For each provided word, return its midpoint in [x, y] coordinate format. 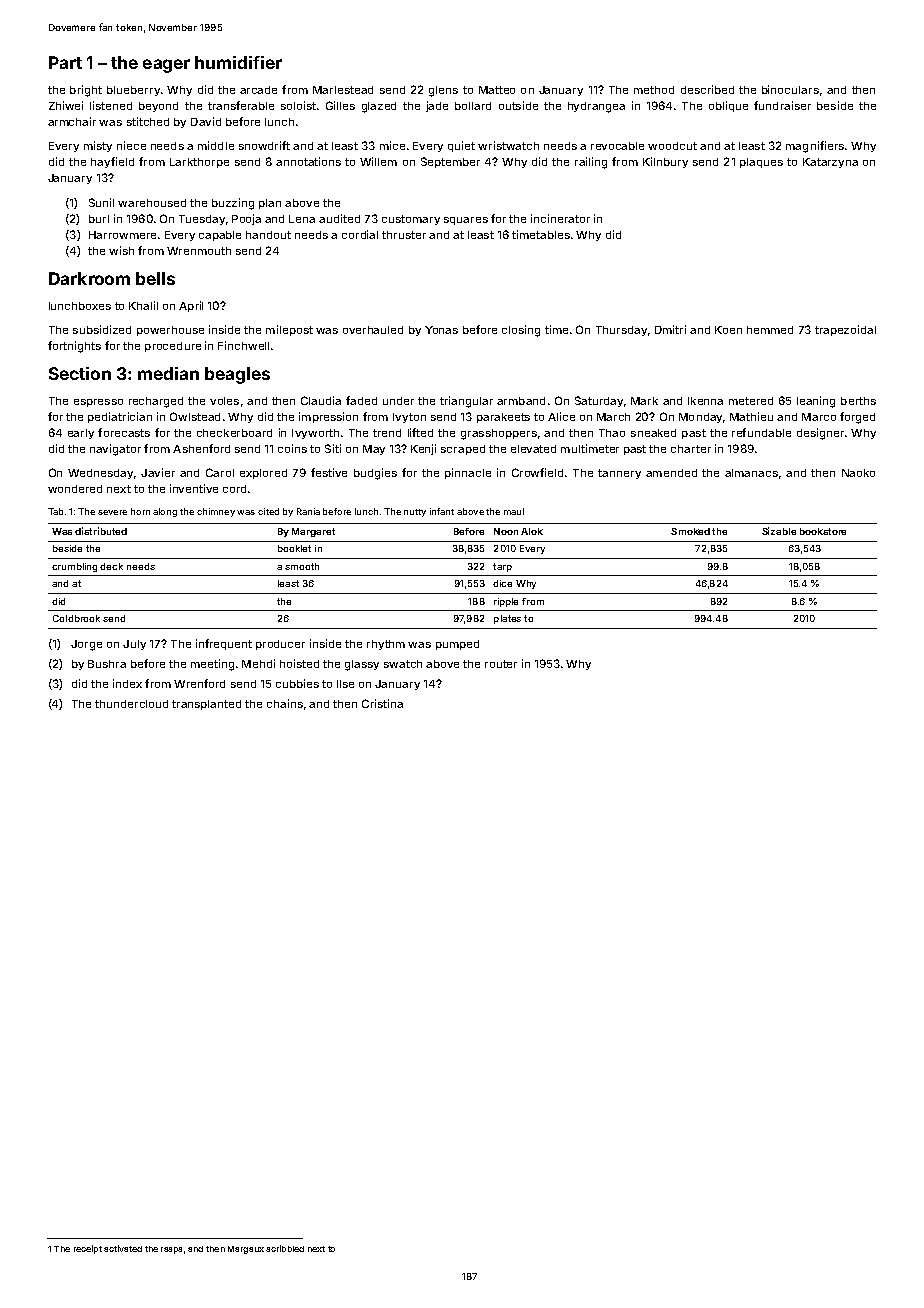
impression [328, 417]
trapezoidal [845, 330]
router [501, 664]
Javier [158, 472]
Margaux [246, 1250]
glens [443, 91]
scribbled [285, 1248]
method [654, 90]
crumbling [74, 567]
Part [65, 62]
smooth [302, 566]
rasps [171, 1250]
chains [285, 703]
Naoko [858, 473]
